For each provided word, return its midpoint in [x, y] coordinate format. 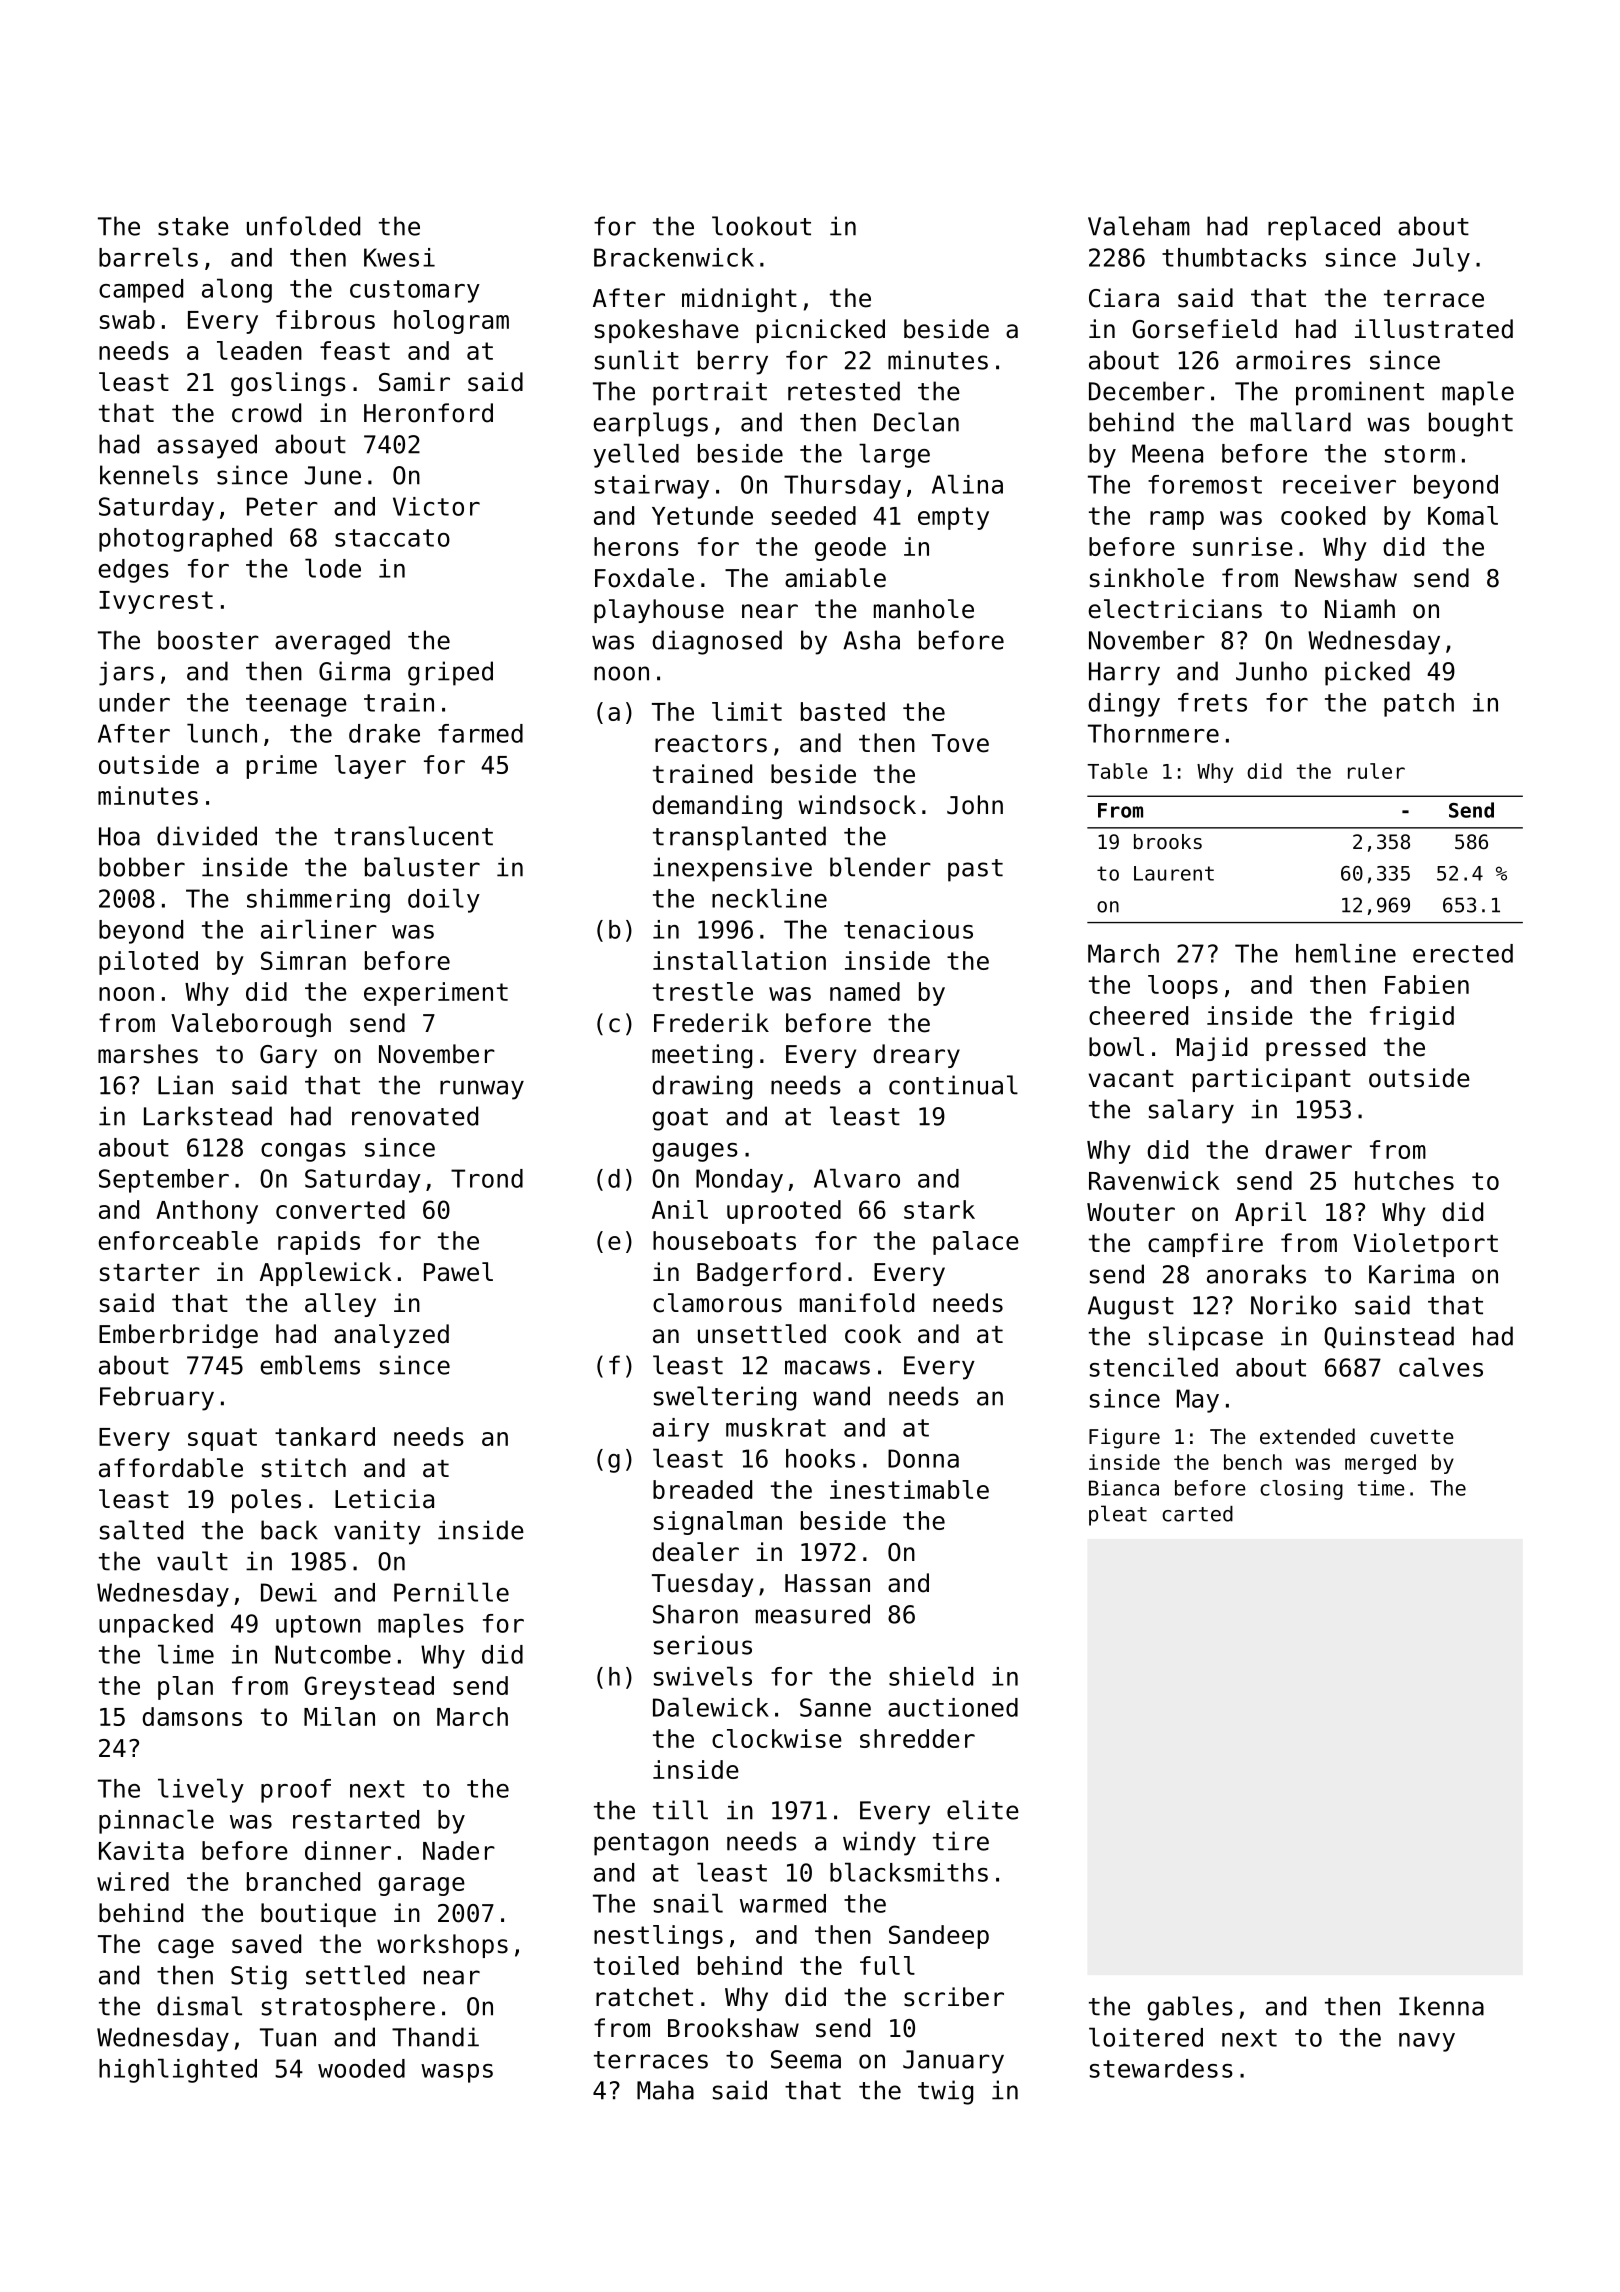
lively [201, 1790]
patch [1419, 705]
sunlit [637, 360]
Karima [1411, 1274]
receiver [1339, 484]
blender [880, 867]
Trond [487, 1178]
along [237, 290]
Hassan [827, 1583]
